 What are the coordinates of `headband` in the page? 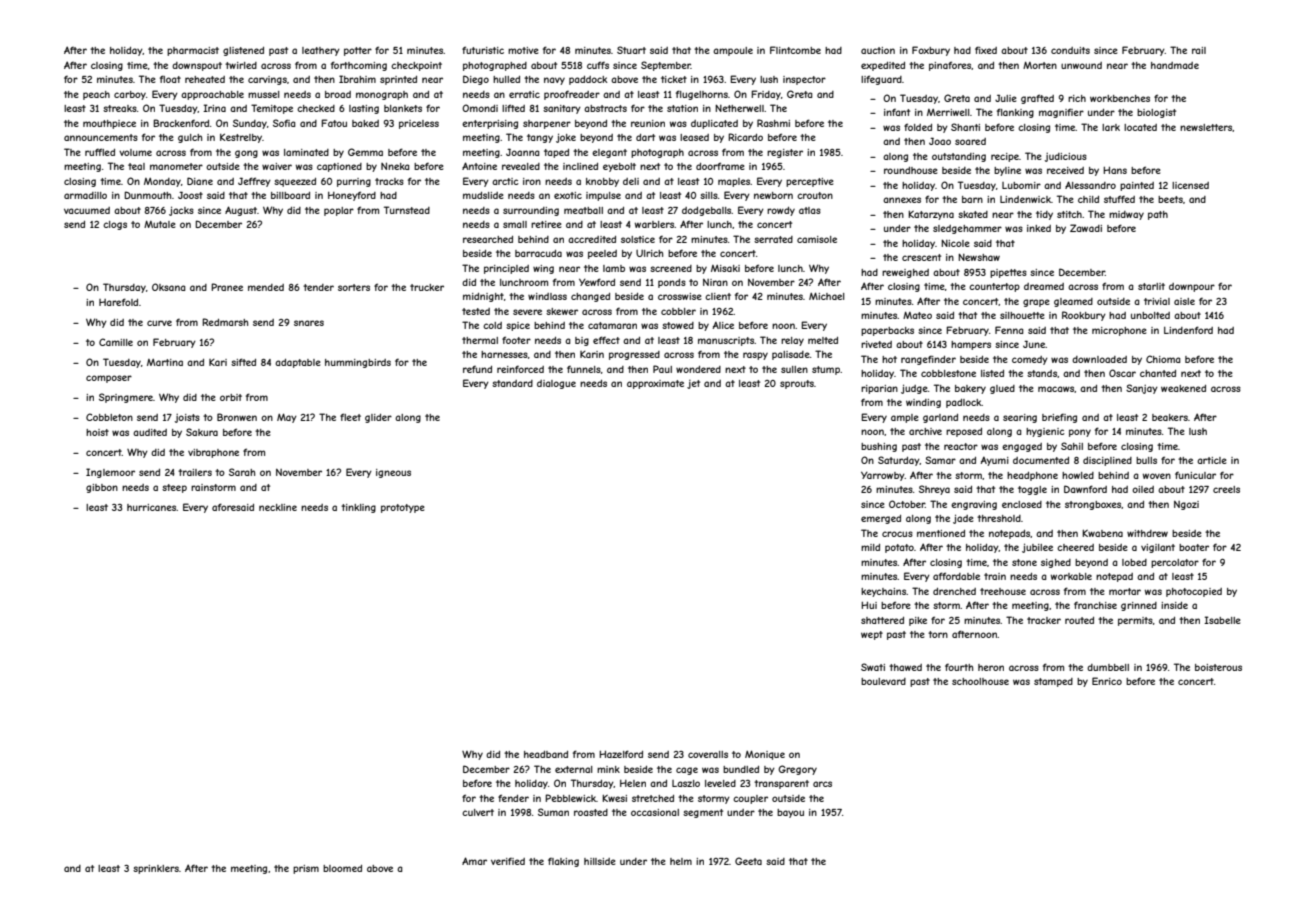 It's located at (546, 754).
